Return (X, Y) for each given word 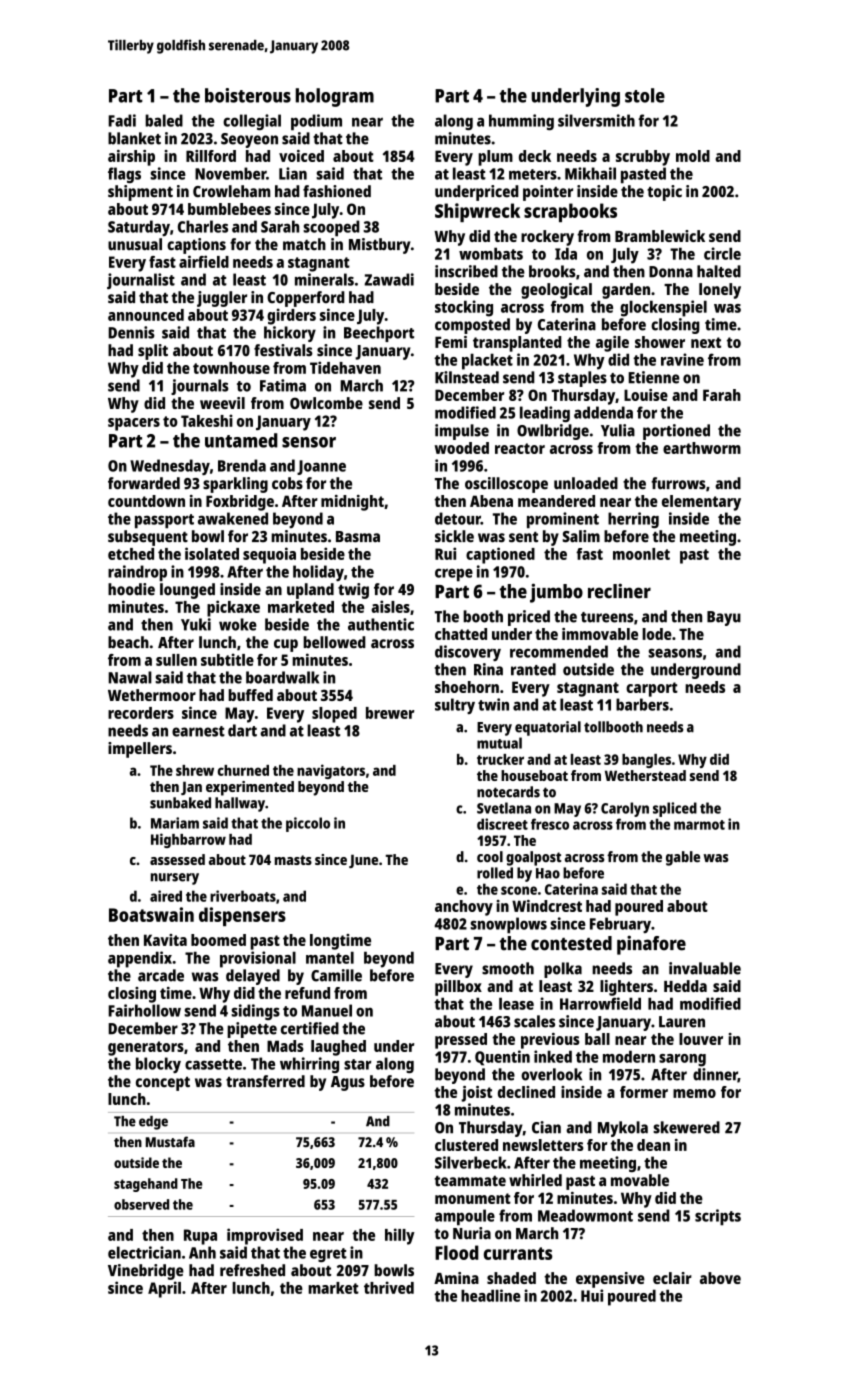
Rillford (211, 156)
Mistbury (380, 246)
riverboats (243, 896)
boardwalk (282, 677)
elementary (701, 503)
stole (645, 95)
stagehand (146, 1185)
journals (200, 387)
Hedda (685, 986)
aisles (390, 606)
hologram (335, 97)
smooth (508, 968)
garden (626, 291)
